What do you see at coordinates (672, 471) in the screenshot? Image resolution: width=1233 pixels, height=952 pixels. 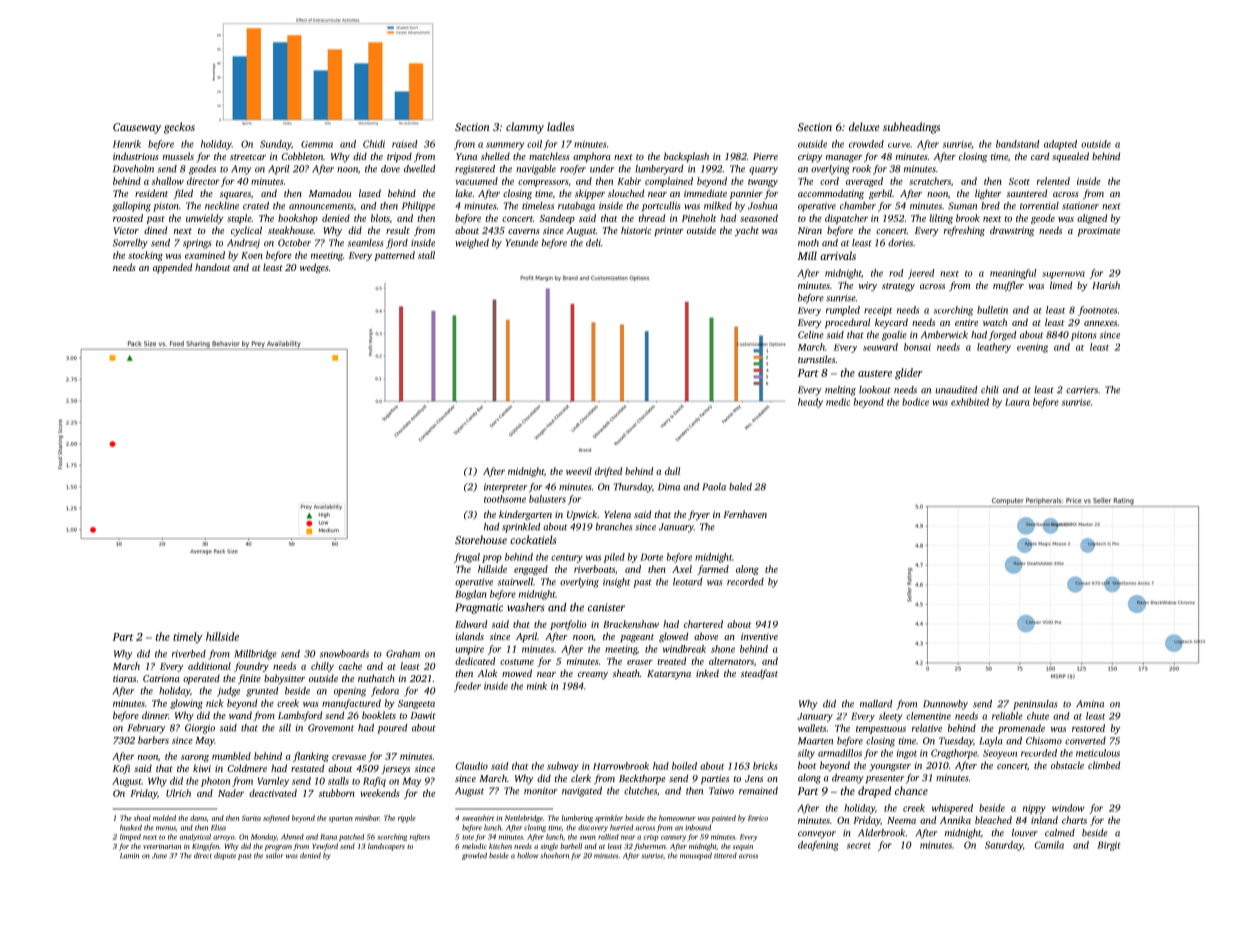 I see `dull` at bounding box center [672, 471].
